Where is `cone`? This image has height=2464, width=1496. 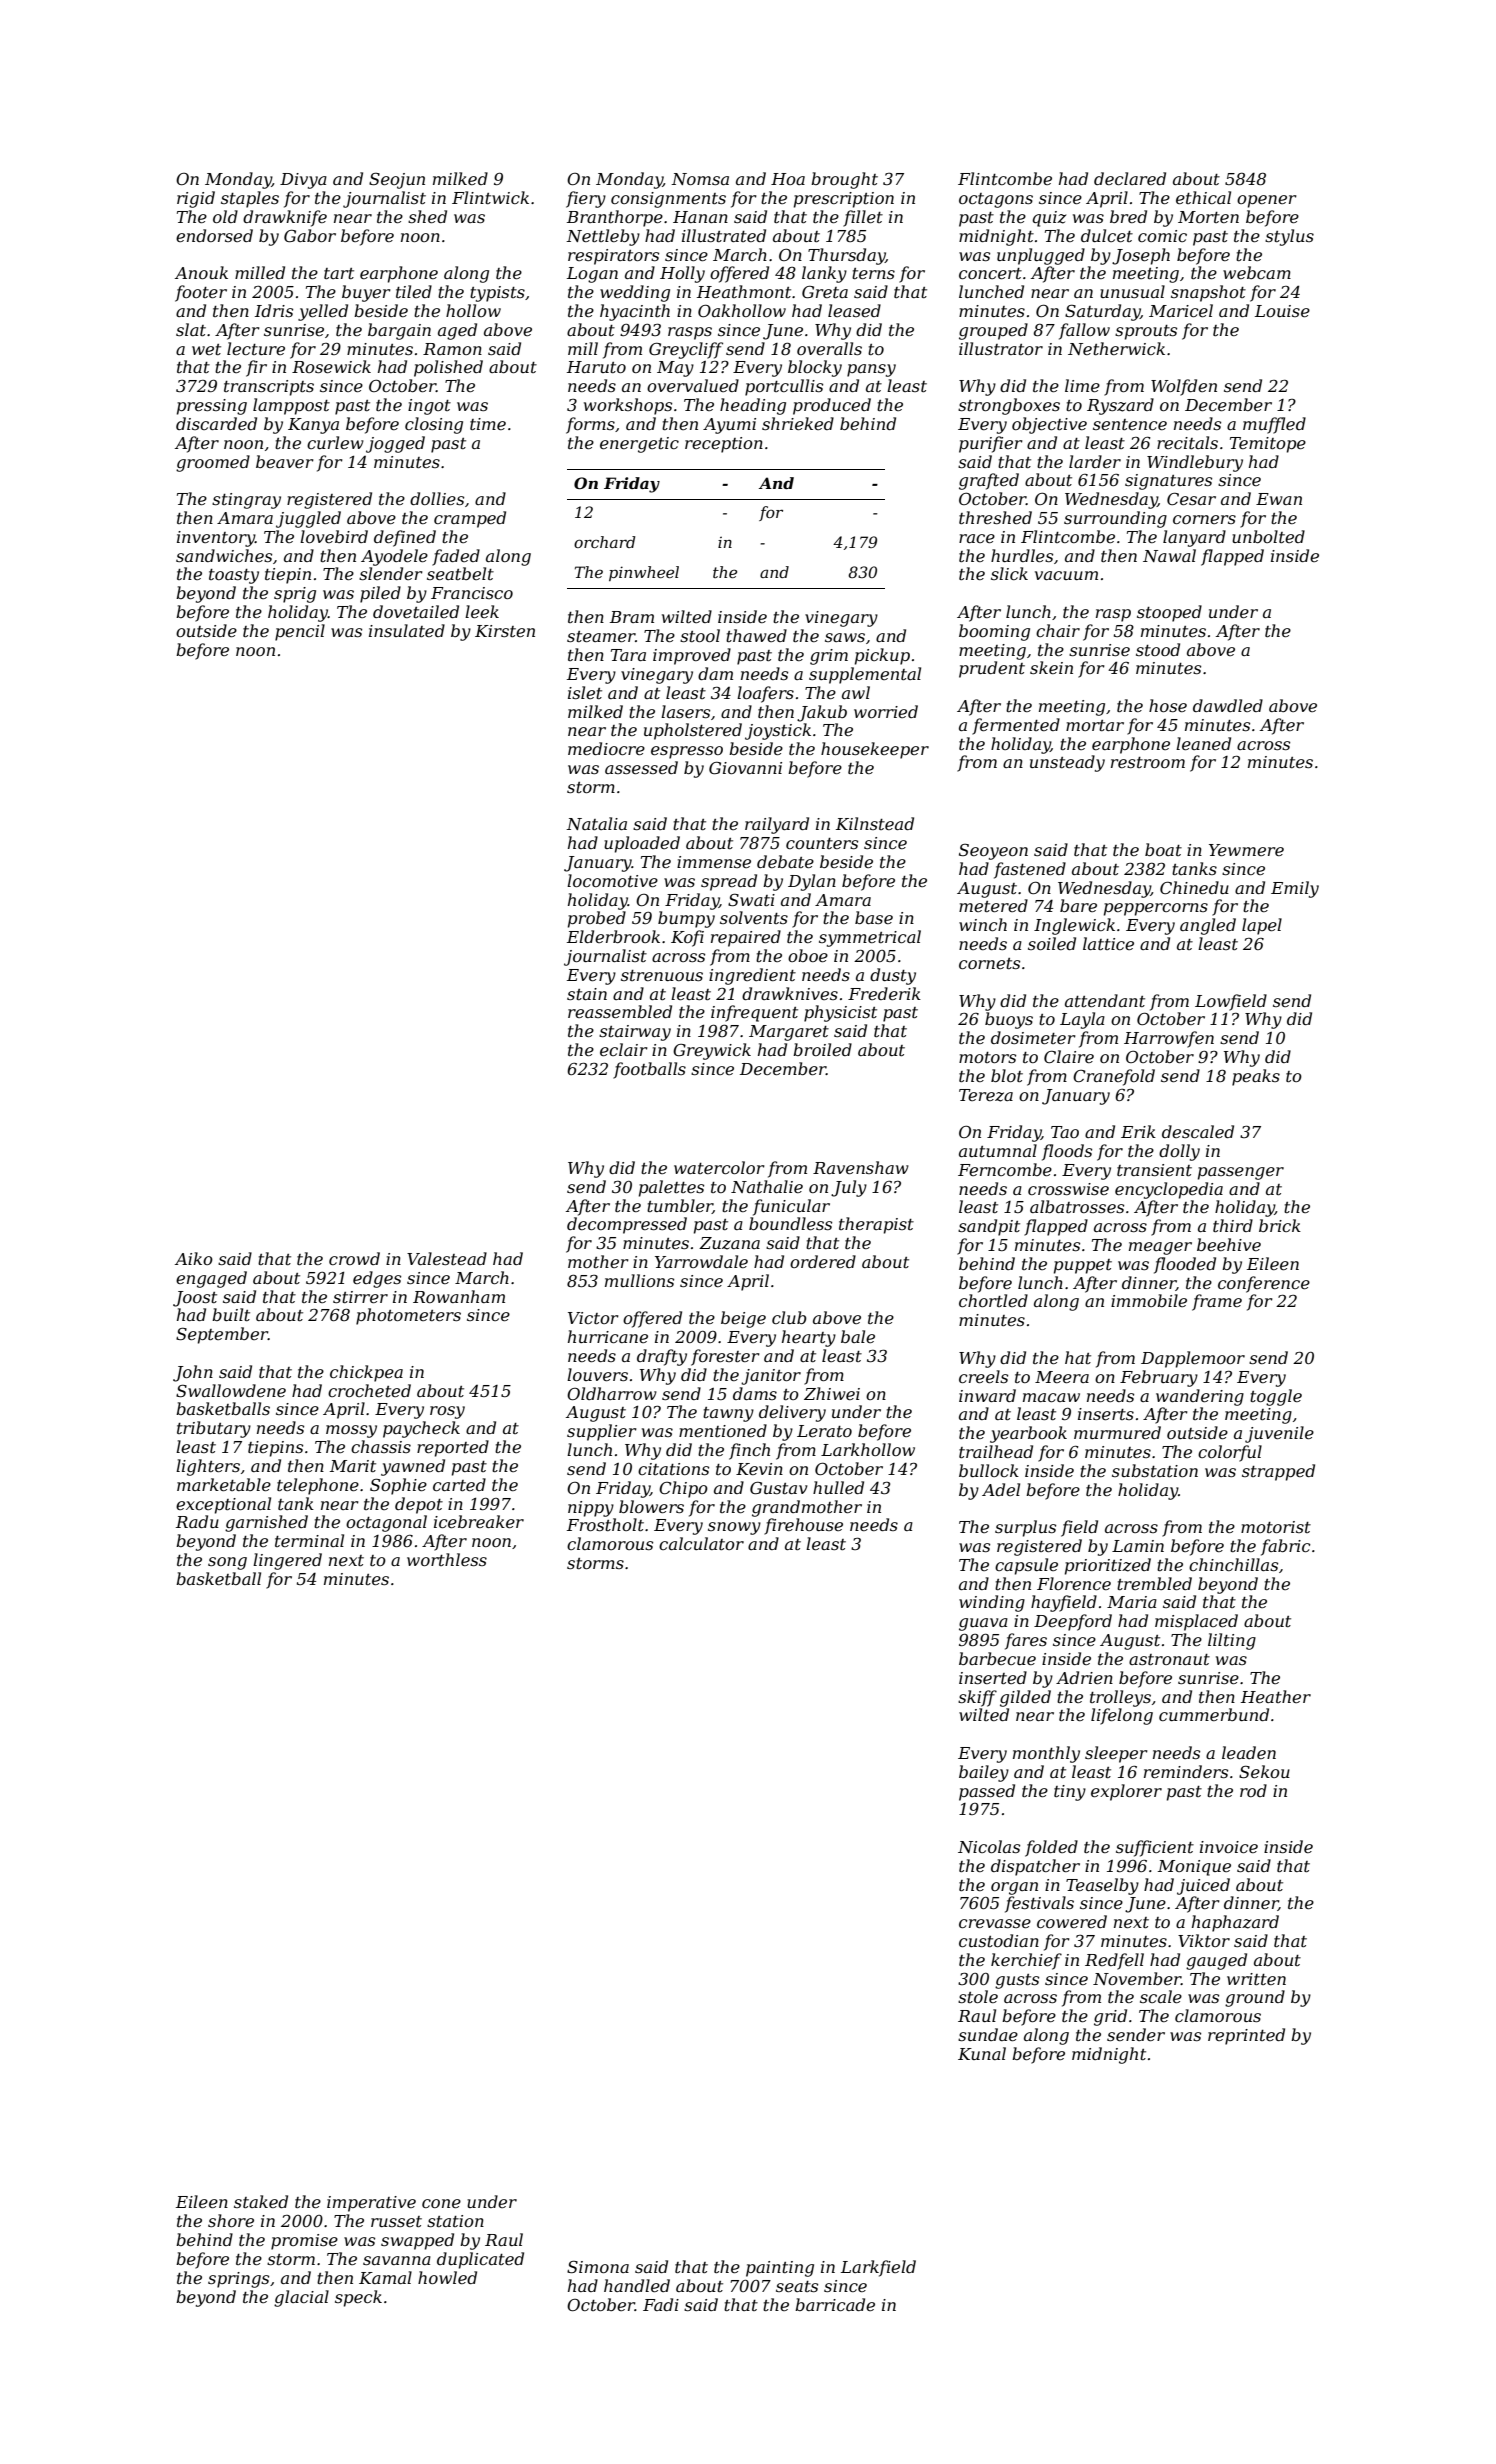
cone is located at coordinates (441, 2203).
